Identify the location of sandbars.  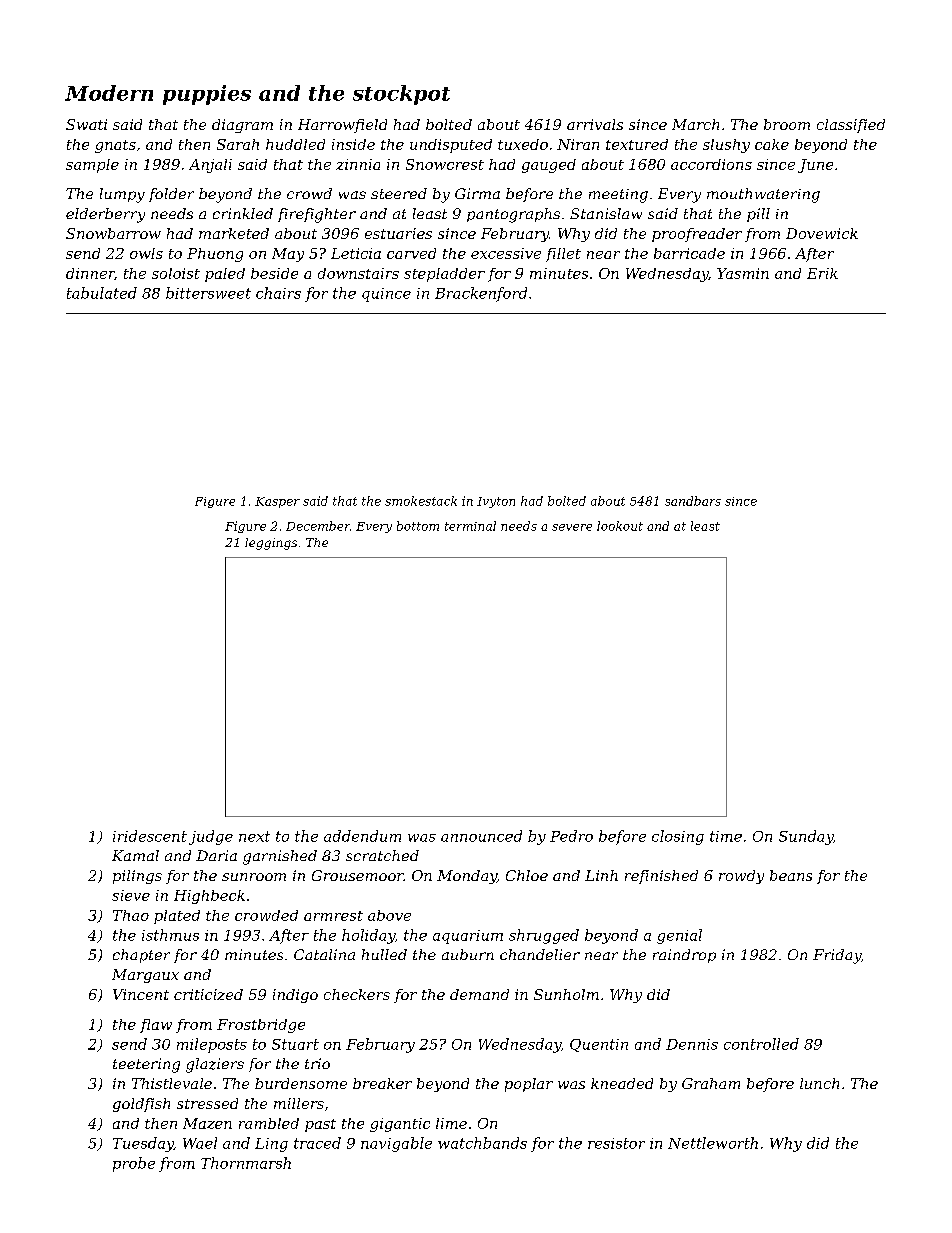
(693, 501).
